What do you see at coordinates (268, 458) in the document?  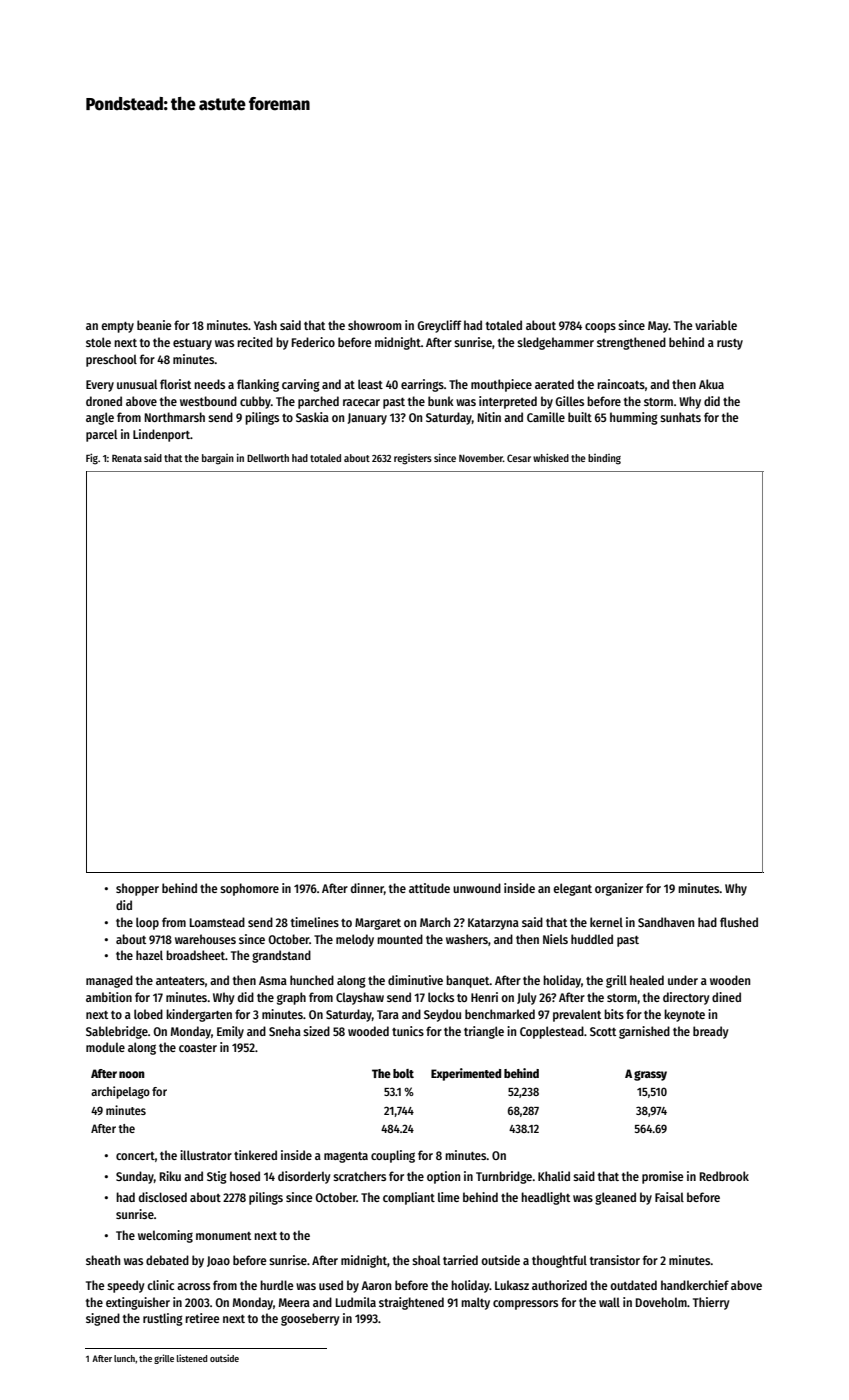 I see `Dellworth` at bounding box center [268, 458].
